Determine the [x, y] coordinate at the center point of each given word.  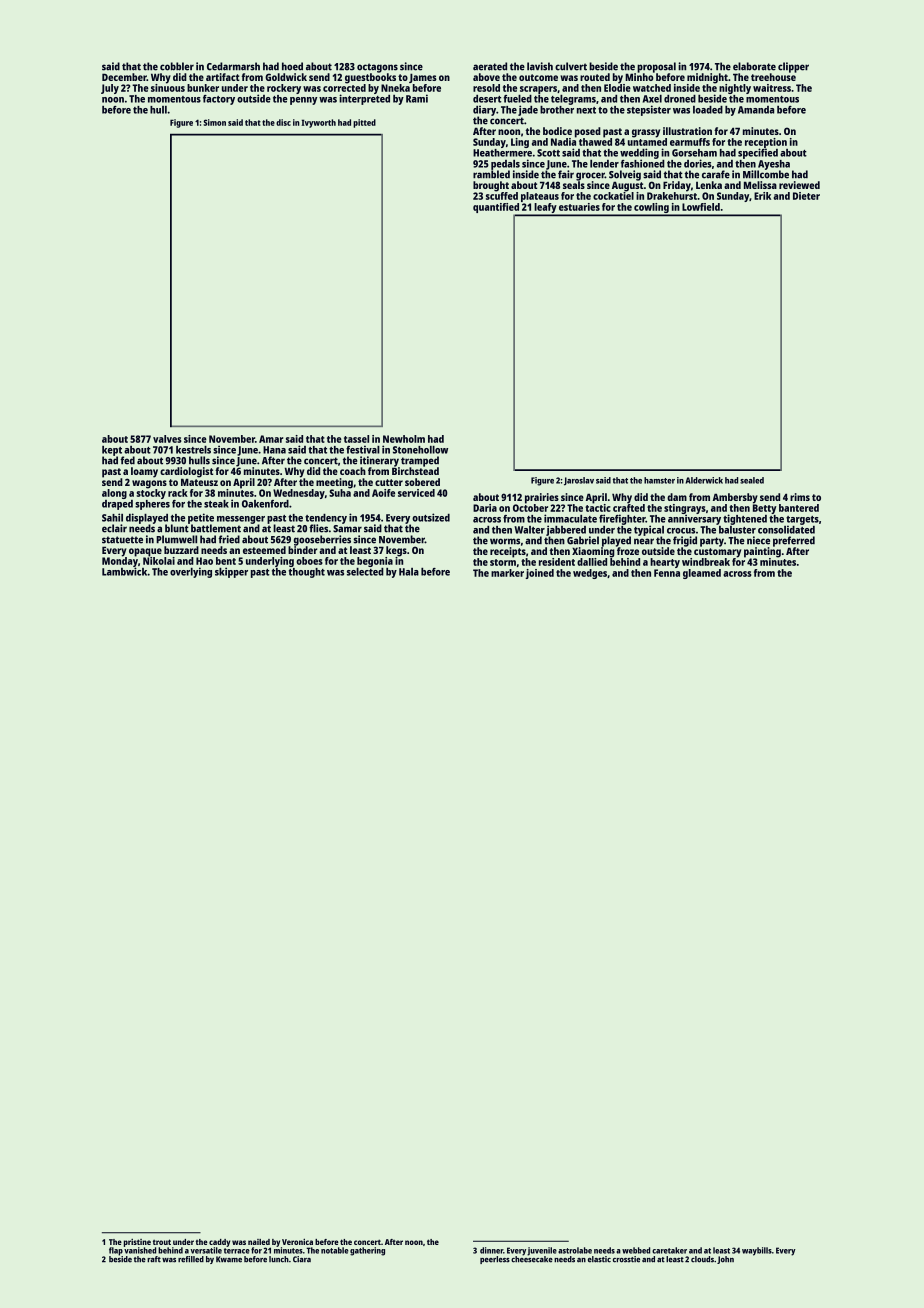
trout [162, 1242]
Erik [762, 196]
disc [283, 122]
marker [507, 573]
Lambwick [124, 571]
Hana [274, 450]
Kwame [229, 1259]
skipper [231, 572]
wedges [590, 574]
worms [505, 541]
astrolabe [575, 1250]
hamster [659, 480]
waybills [757, 1251]
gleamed [702, 574]
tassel [356, 439]
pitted [364, 123]
